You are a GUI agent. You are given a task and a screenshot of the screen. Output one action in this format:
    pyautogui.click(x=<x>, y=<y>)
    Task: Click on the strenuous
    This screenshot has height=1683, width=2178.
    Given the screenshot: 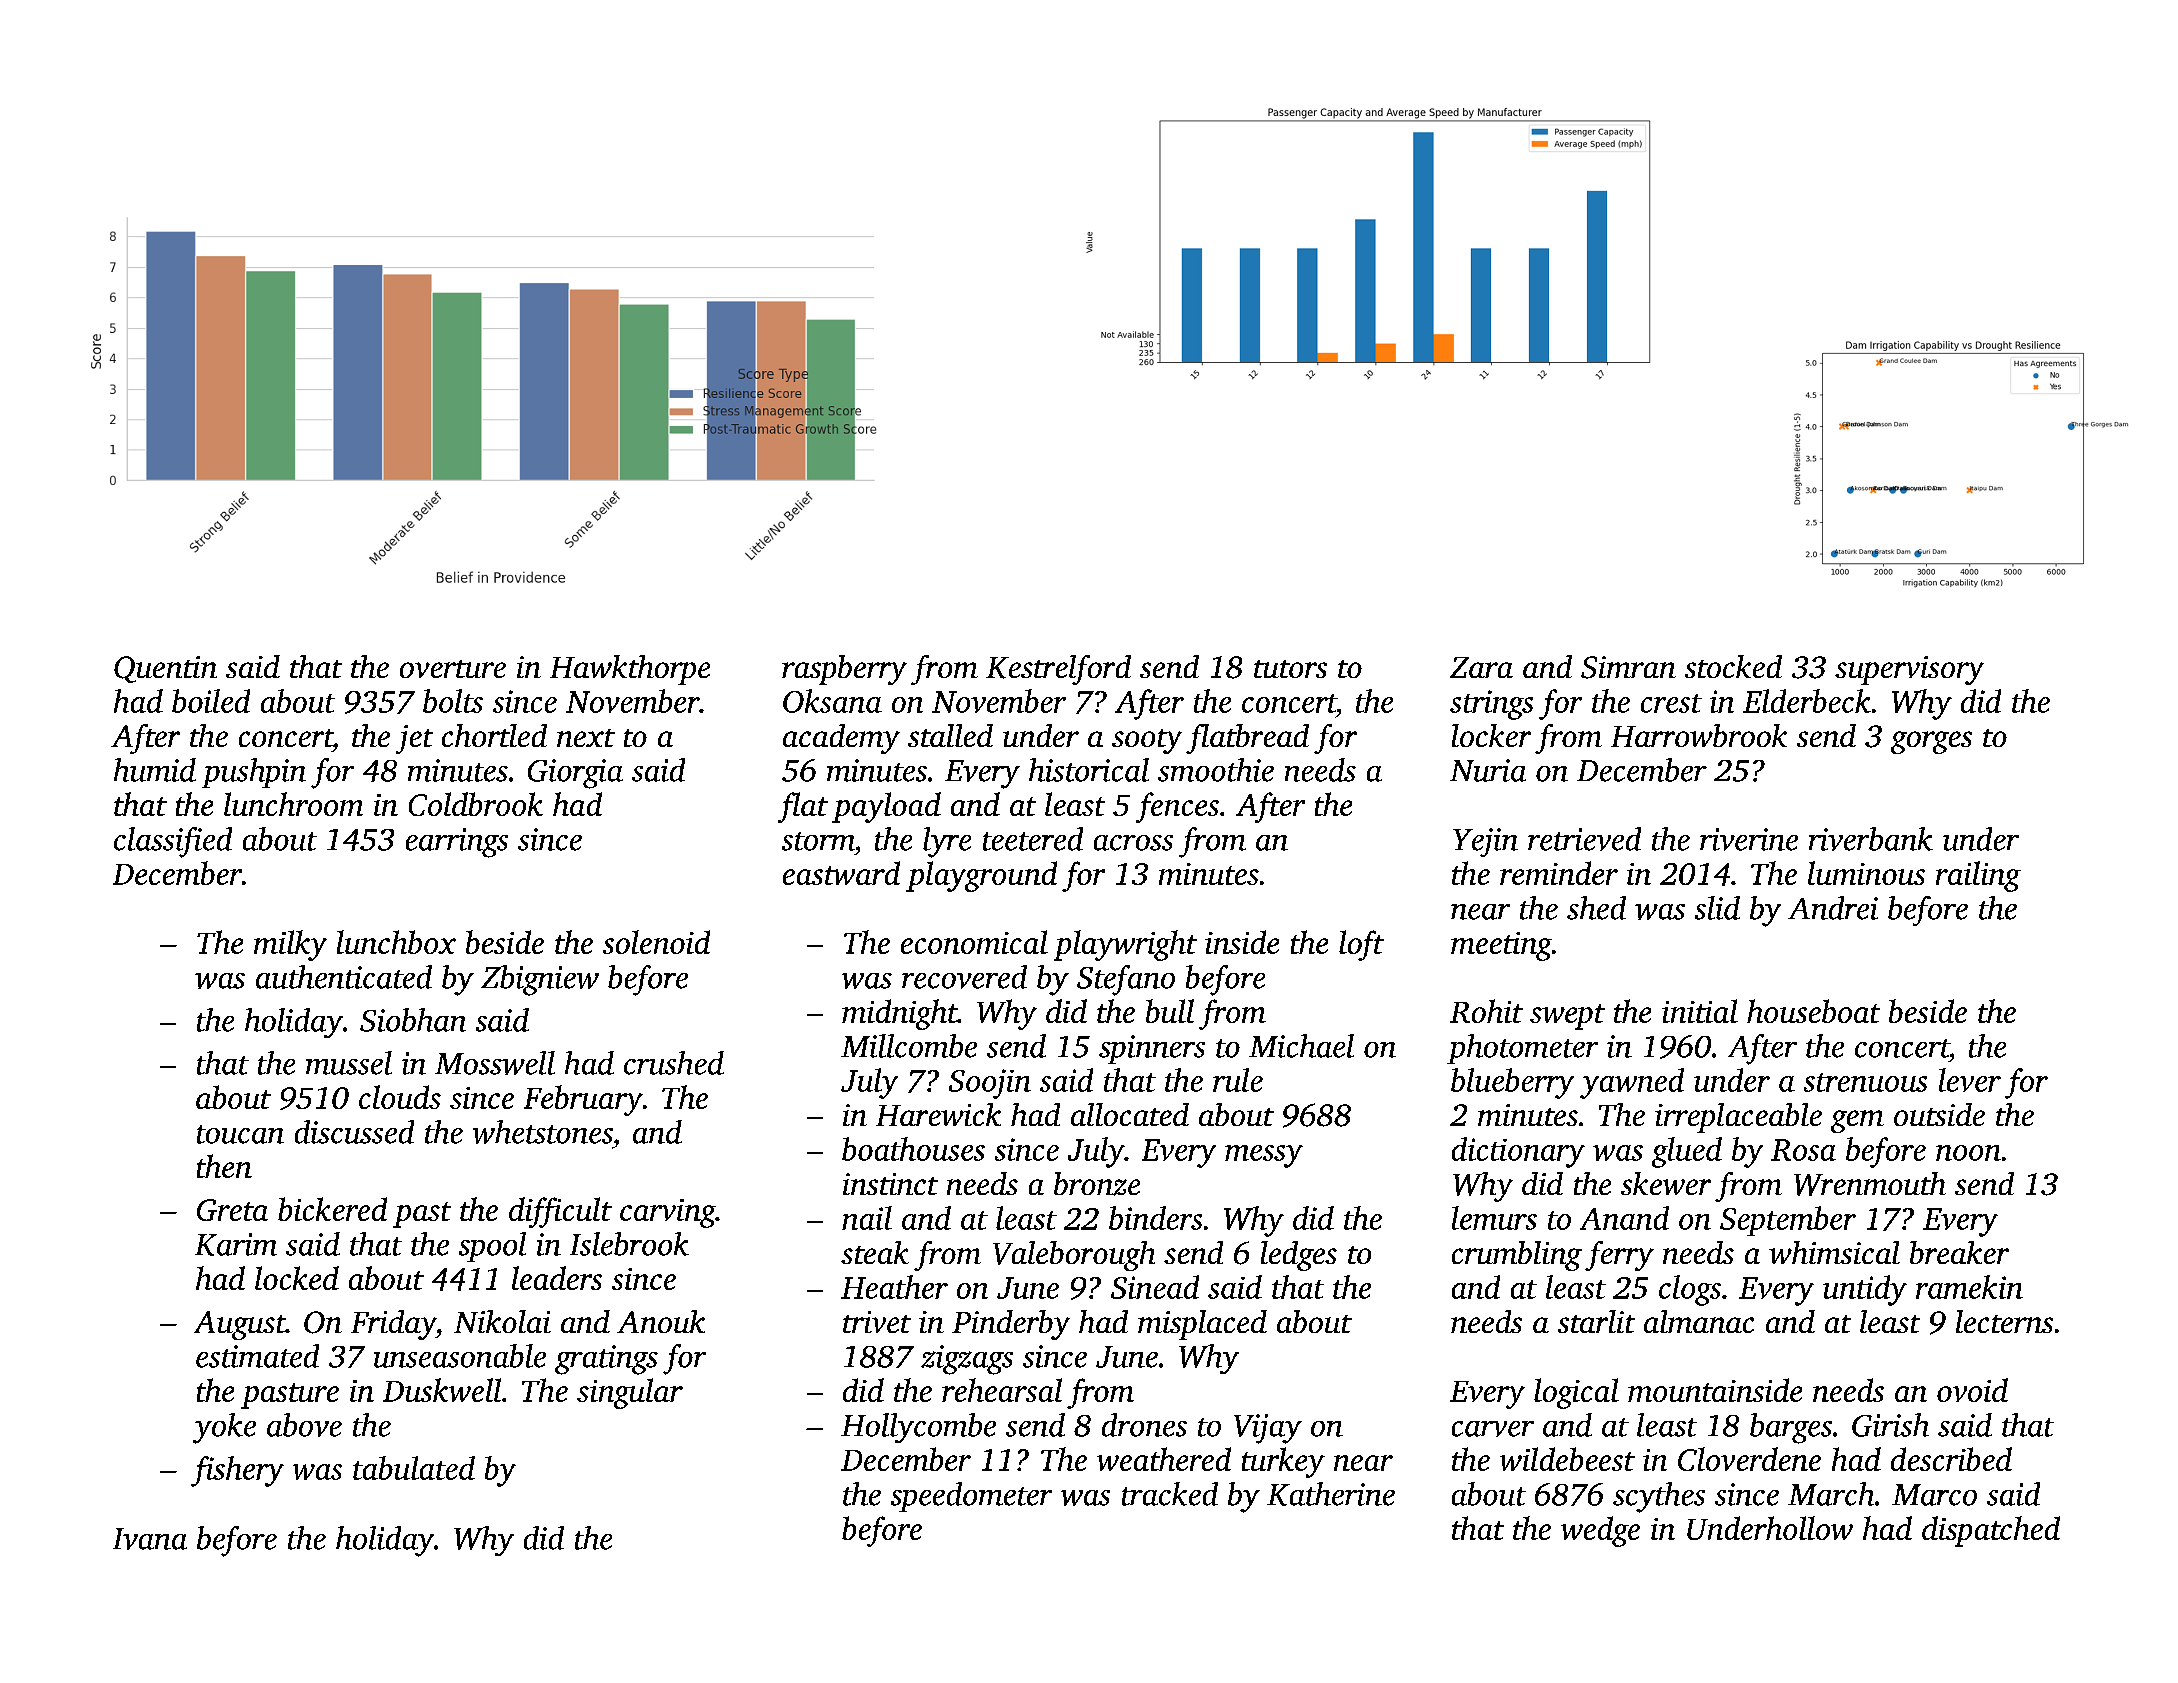 What is the action you would take?
    pyautogui.click(x=1865, y=1082)
